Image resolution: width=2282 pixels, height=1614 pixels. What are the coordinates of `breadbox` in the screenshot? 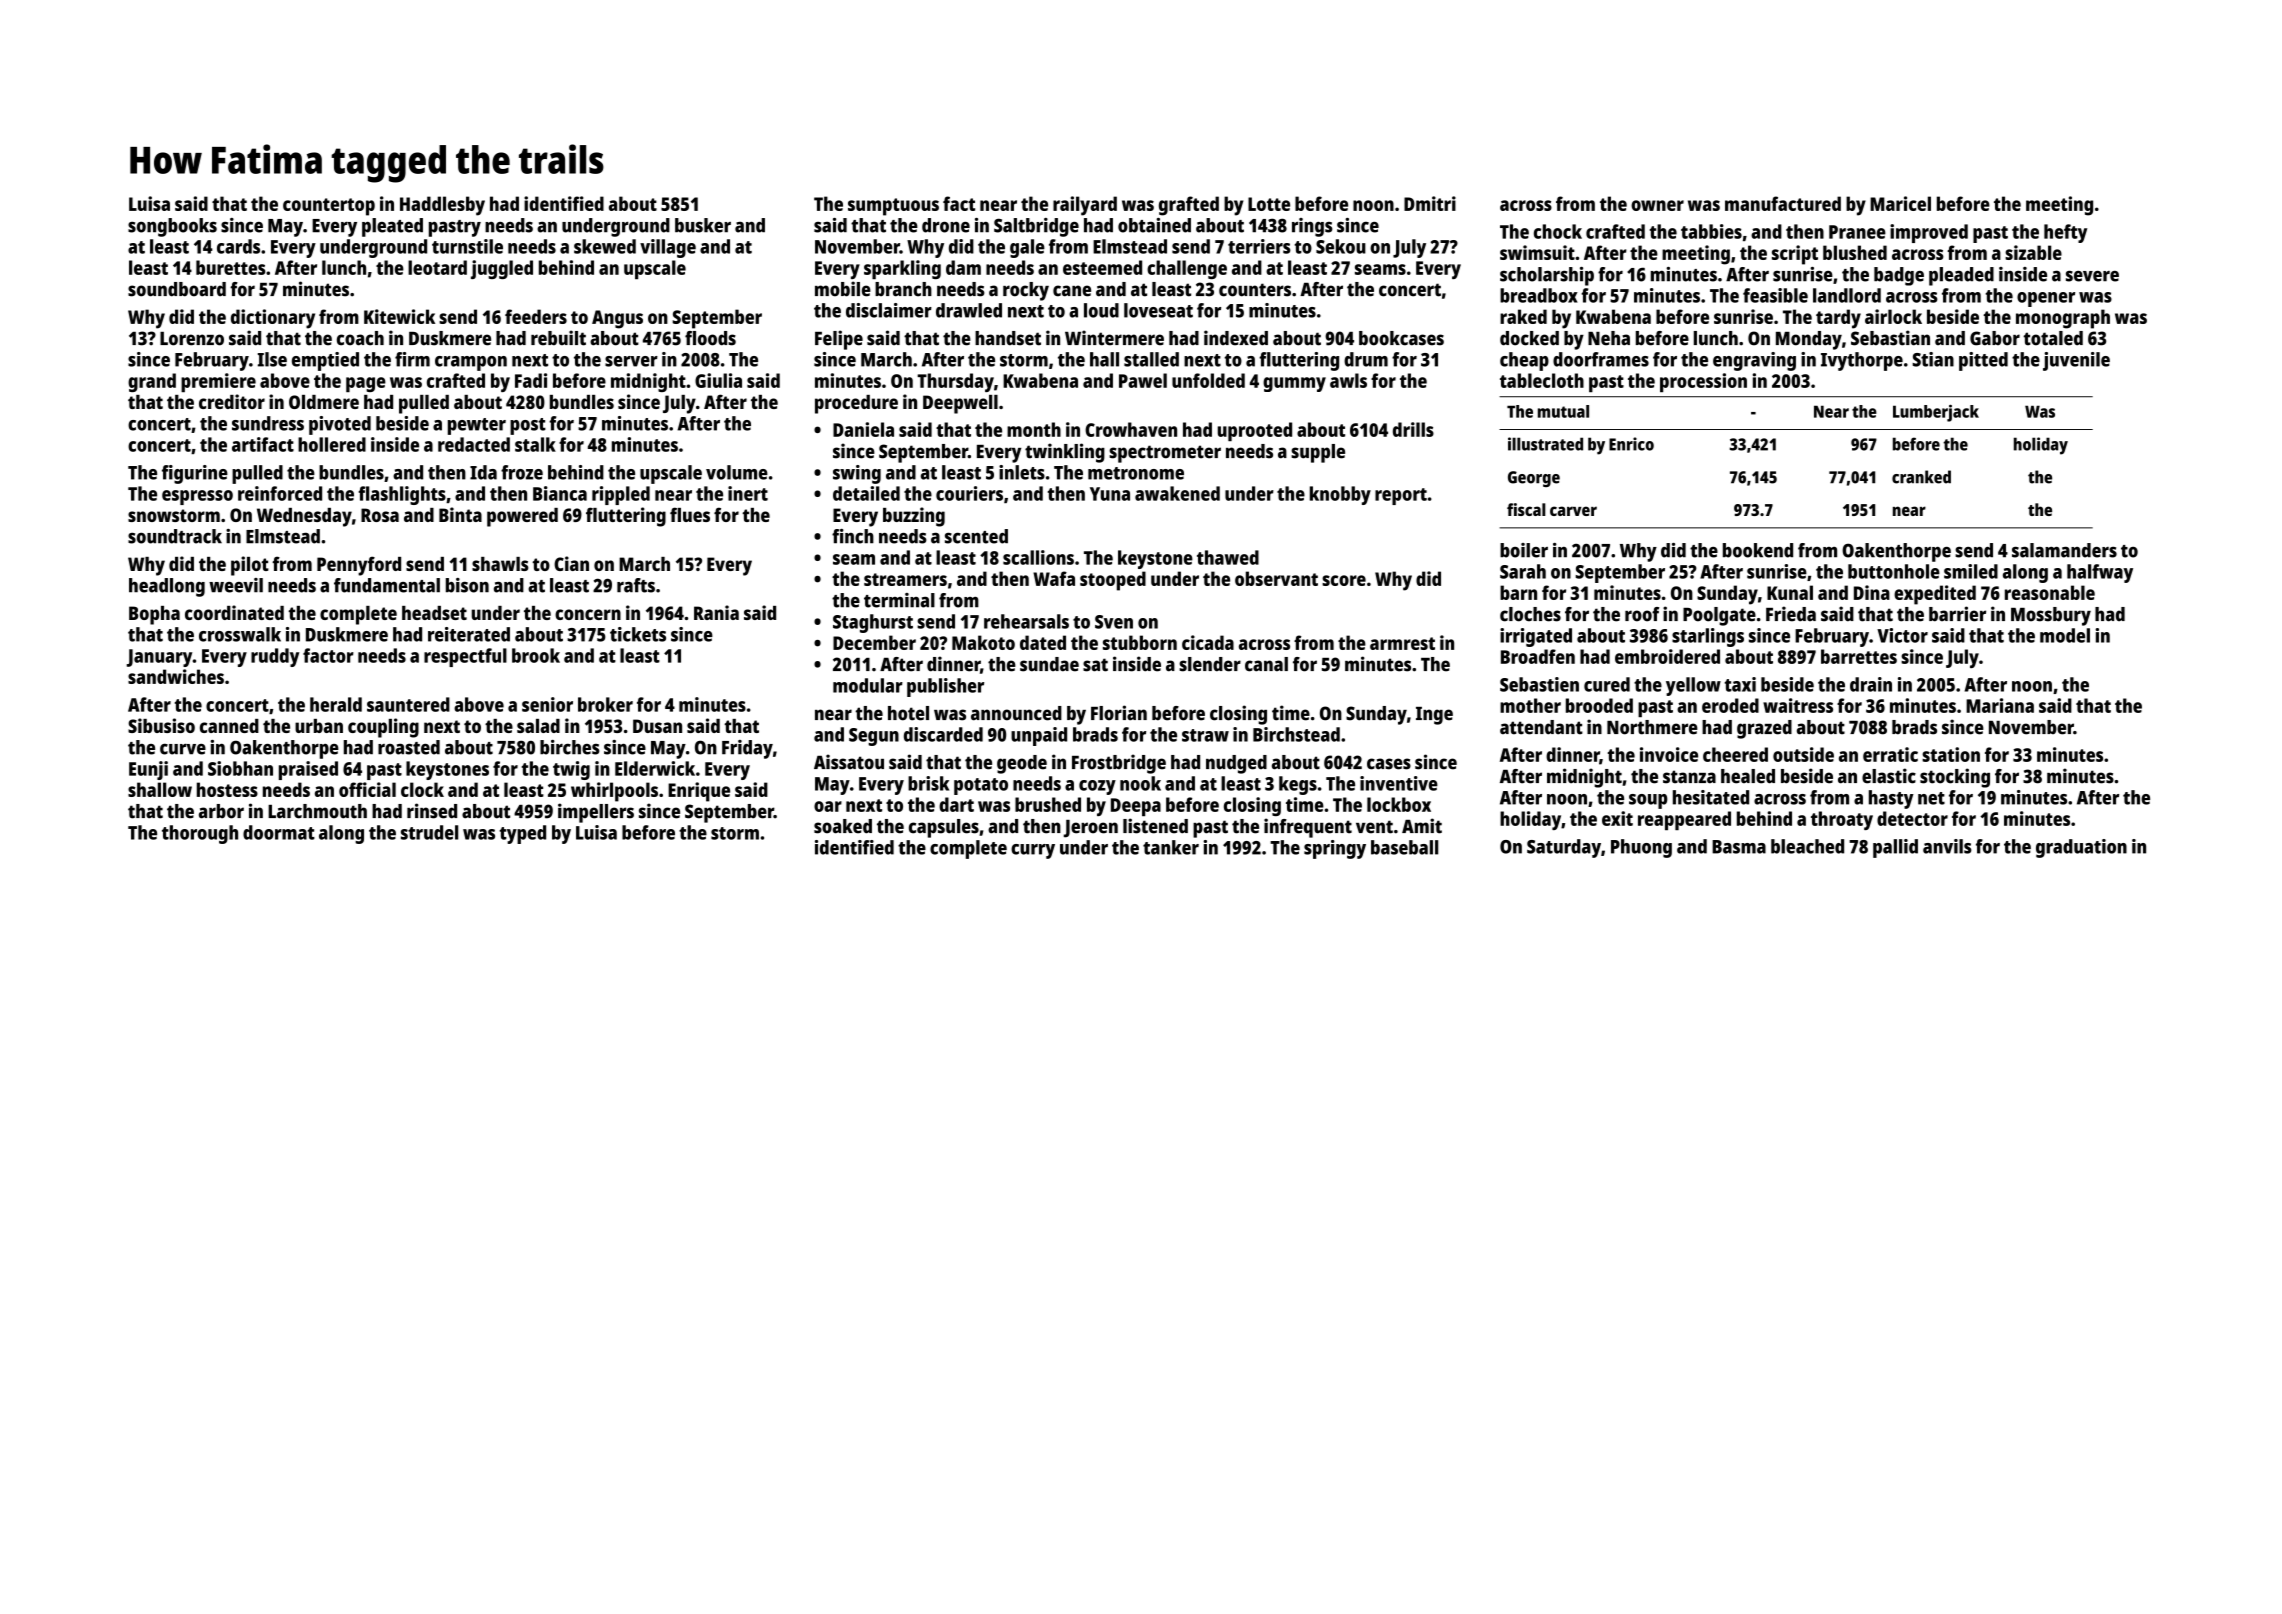 It's located at (1539, 295).
